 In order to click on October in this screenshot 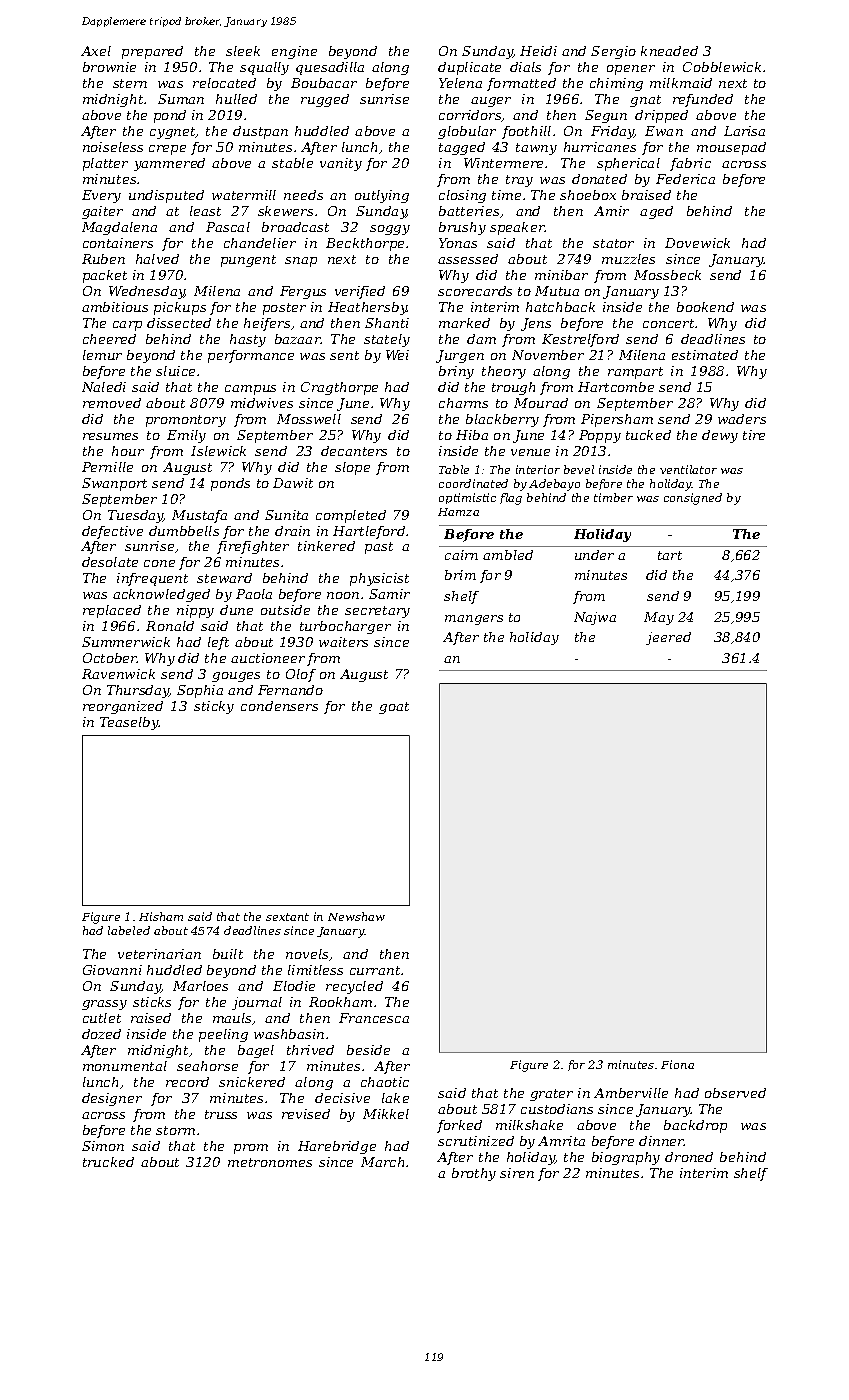, I will do `click(110, 658)`.
